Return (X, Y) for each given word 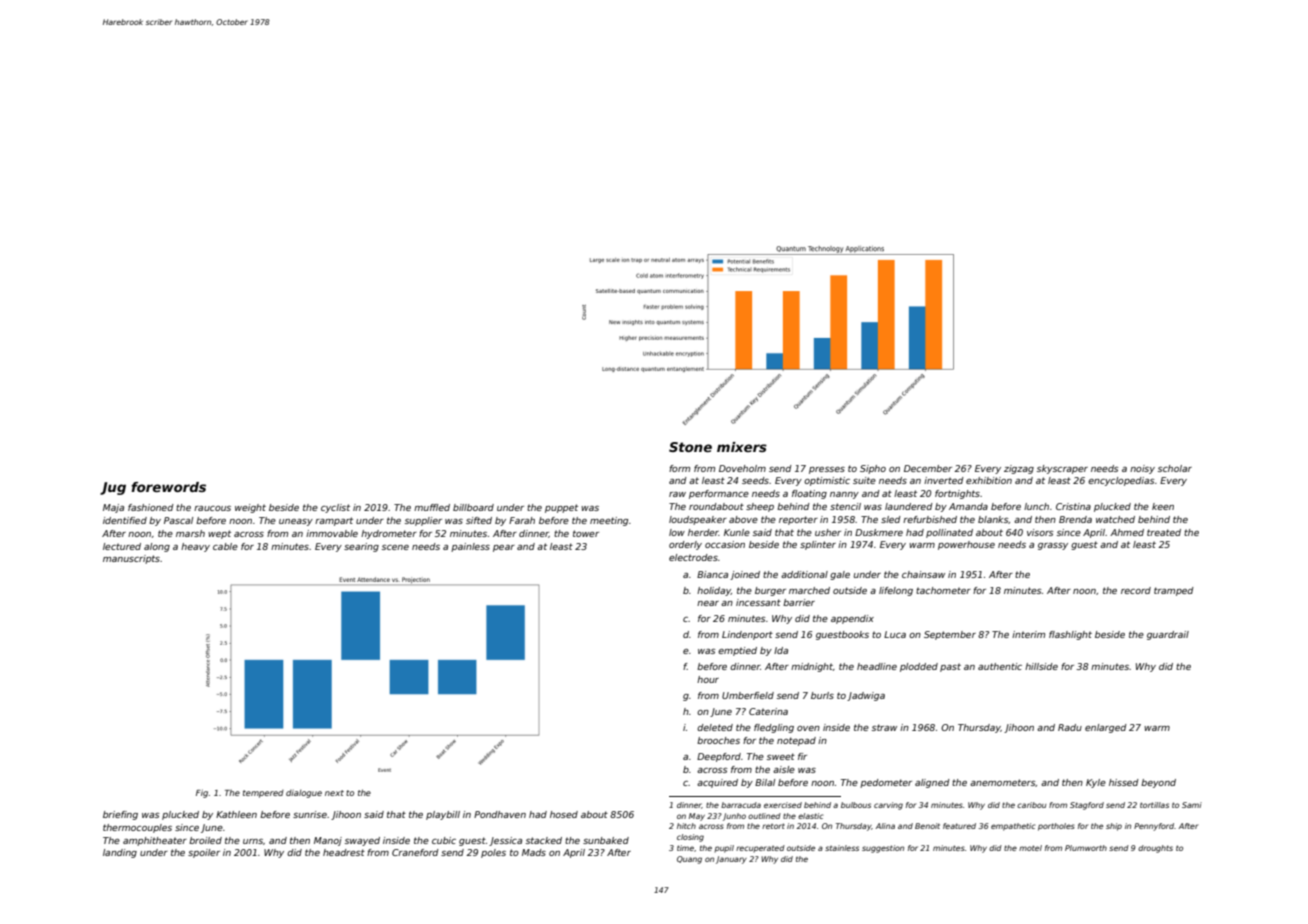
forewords (168, 487)
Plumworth (1086, 848)
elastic (810, 816)
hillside (1041, 666)
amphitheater (155, 841)
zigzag (1019, 469)
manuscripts (131, 559)
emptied (737, 651)
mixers (742, 447)
